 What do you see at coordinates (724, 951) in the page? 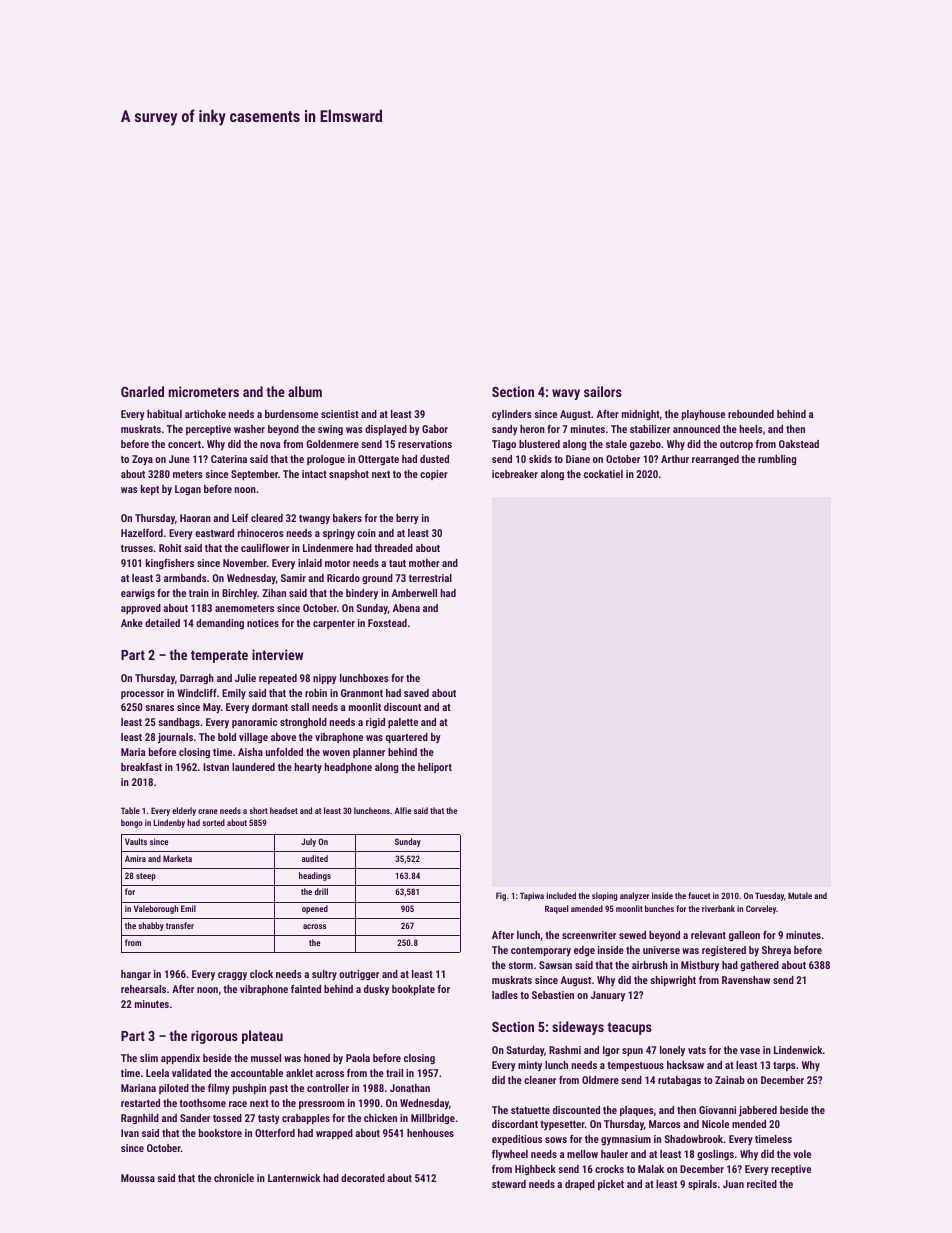
I see `registered` at bounding box center [724, 951].
